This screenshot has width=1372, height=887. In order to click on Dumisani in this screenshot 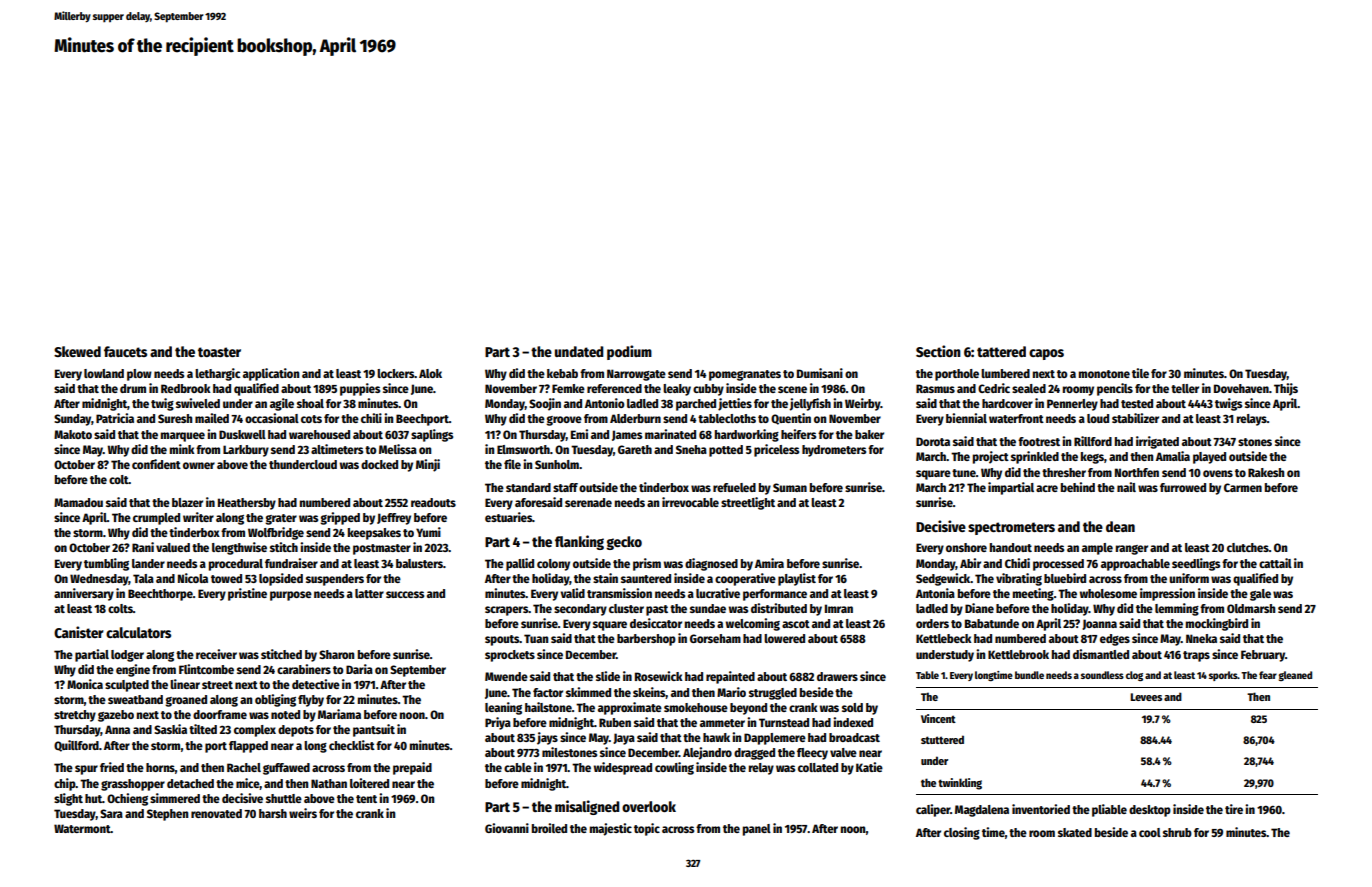, I will do `click(820, 373)`.
